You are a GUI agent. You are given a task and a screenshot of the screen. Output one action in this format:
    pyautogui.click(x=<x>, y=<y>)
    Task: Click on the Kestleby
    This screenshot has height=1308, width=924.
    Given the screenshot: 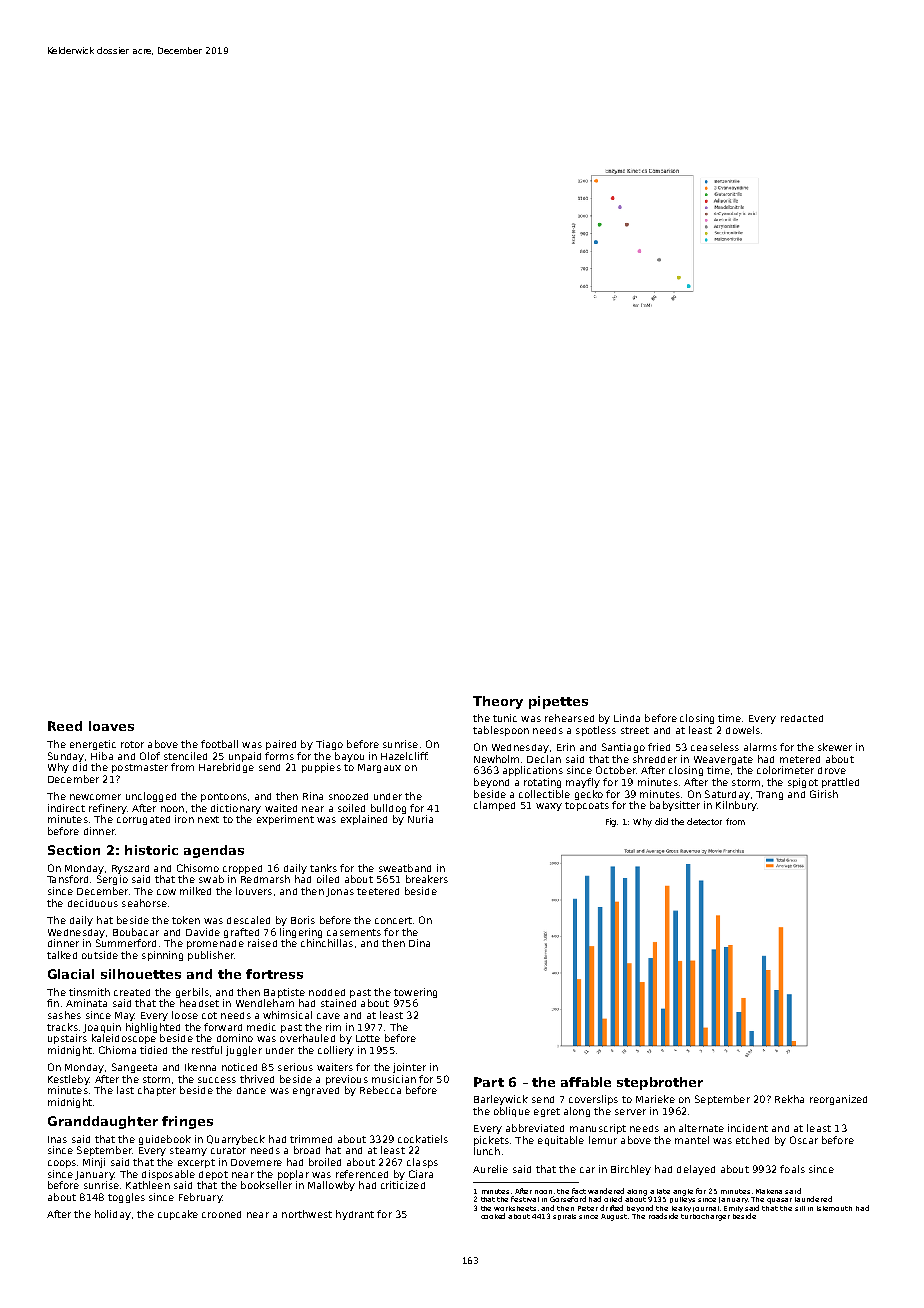 What is the action you would take?
    pyautogui.click(x=69, y=1080)
